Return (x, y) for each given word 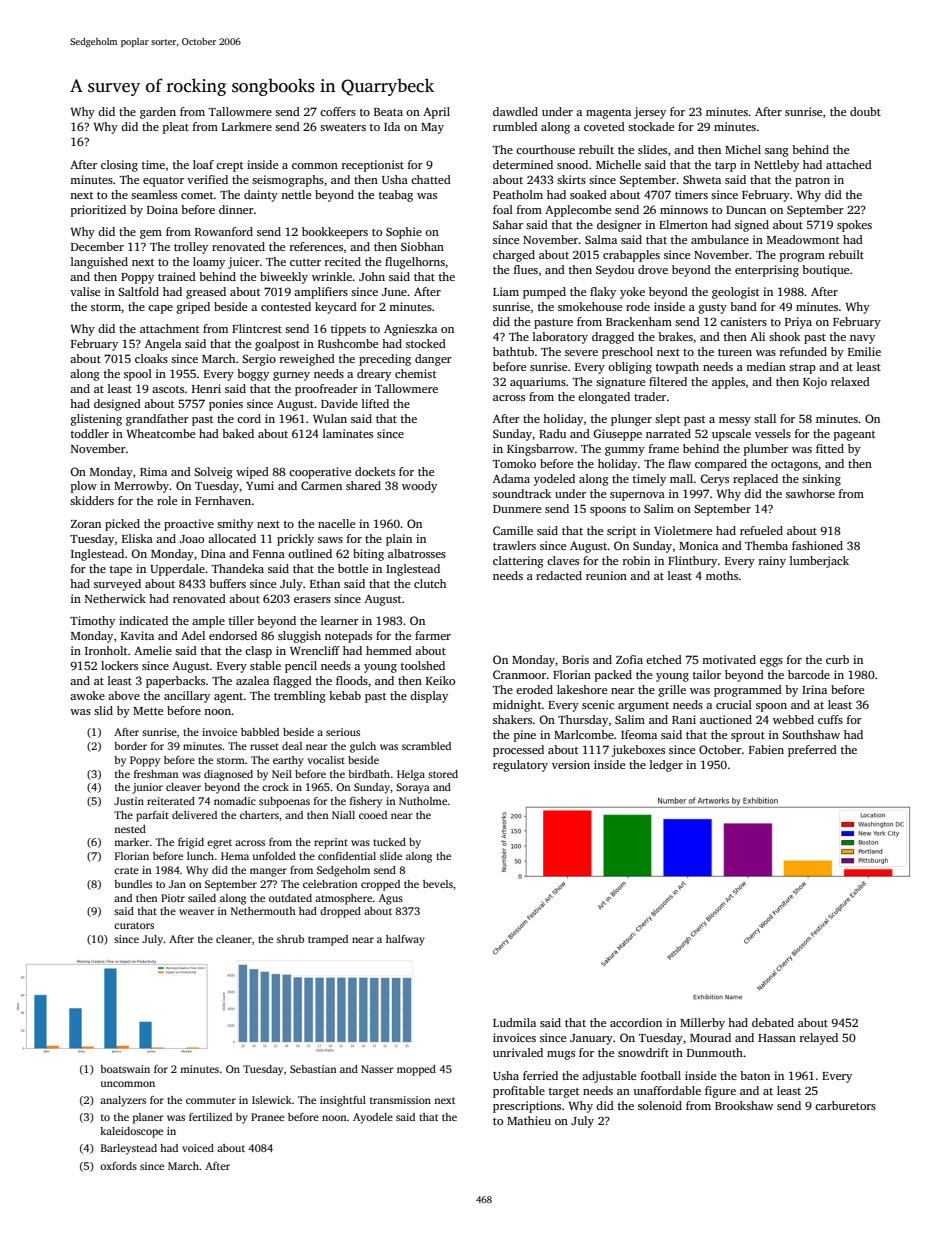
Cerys (714, 480)
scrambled (426, 746)
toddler (90, 433)
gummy (625, 451)
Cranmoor (520, 674)
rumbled (515, 126)
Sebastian (313, 1069)
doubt (865, 111)
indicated (143, 620)
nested (130, 829)
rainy (772, 562)
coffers (338, 111)
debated (773, 1022)
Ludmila (514, 1022)
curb (837, 659)
